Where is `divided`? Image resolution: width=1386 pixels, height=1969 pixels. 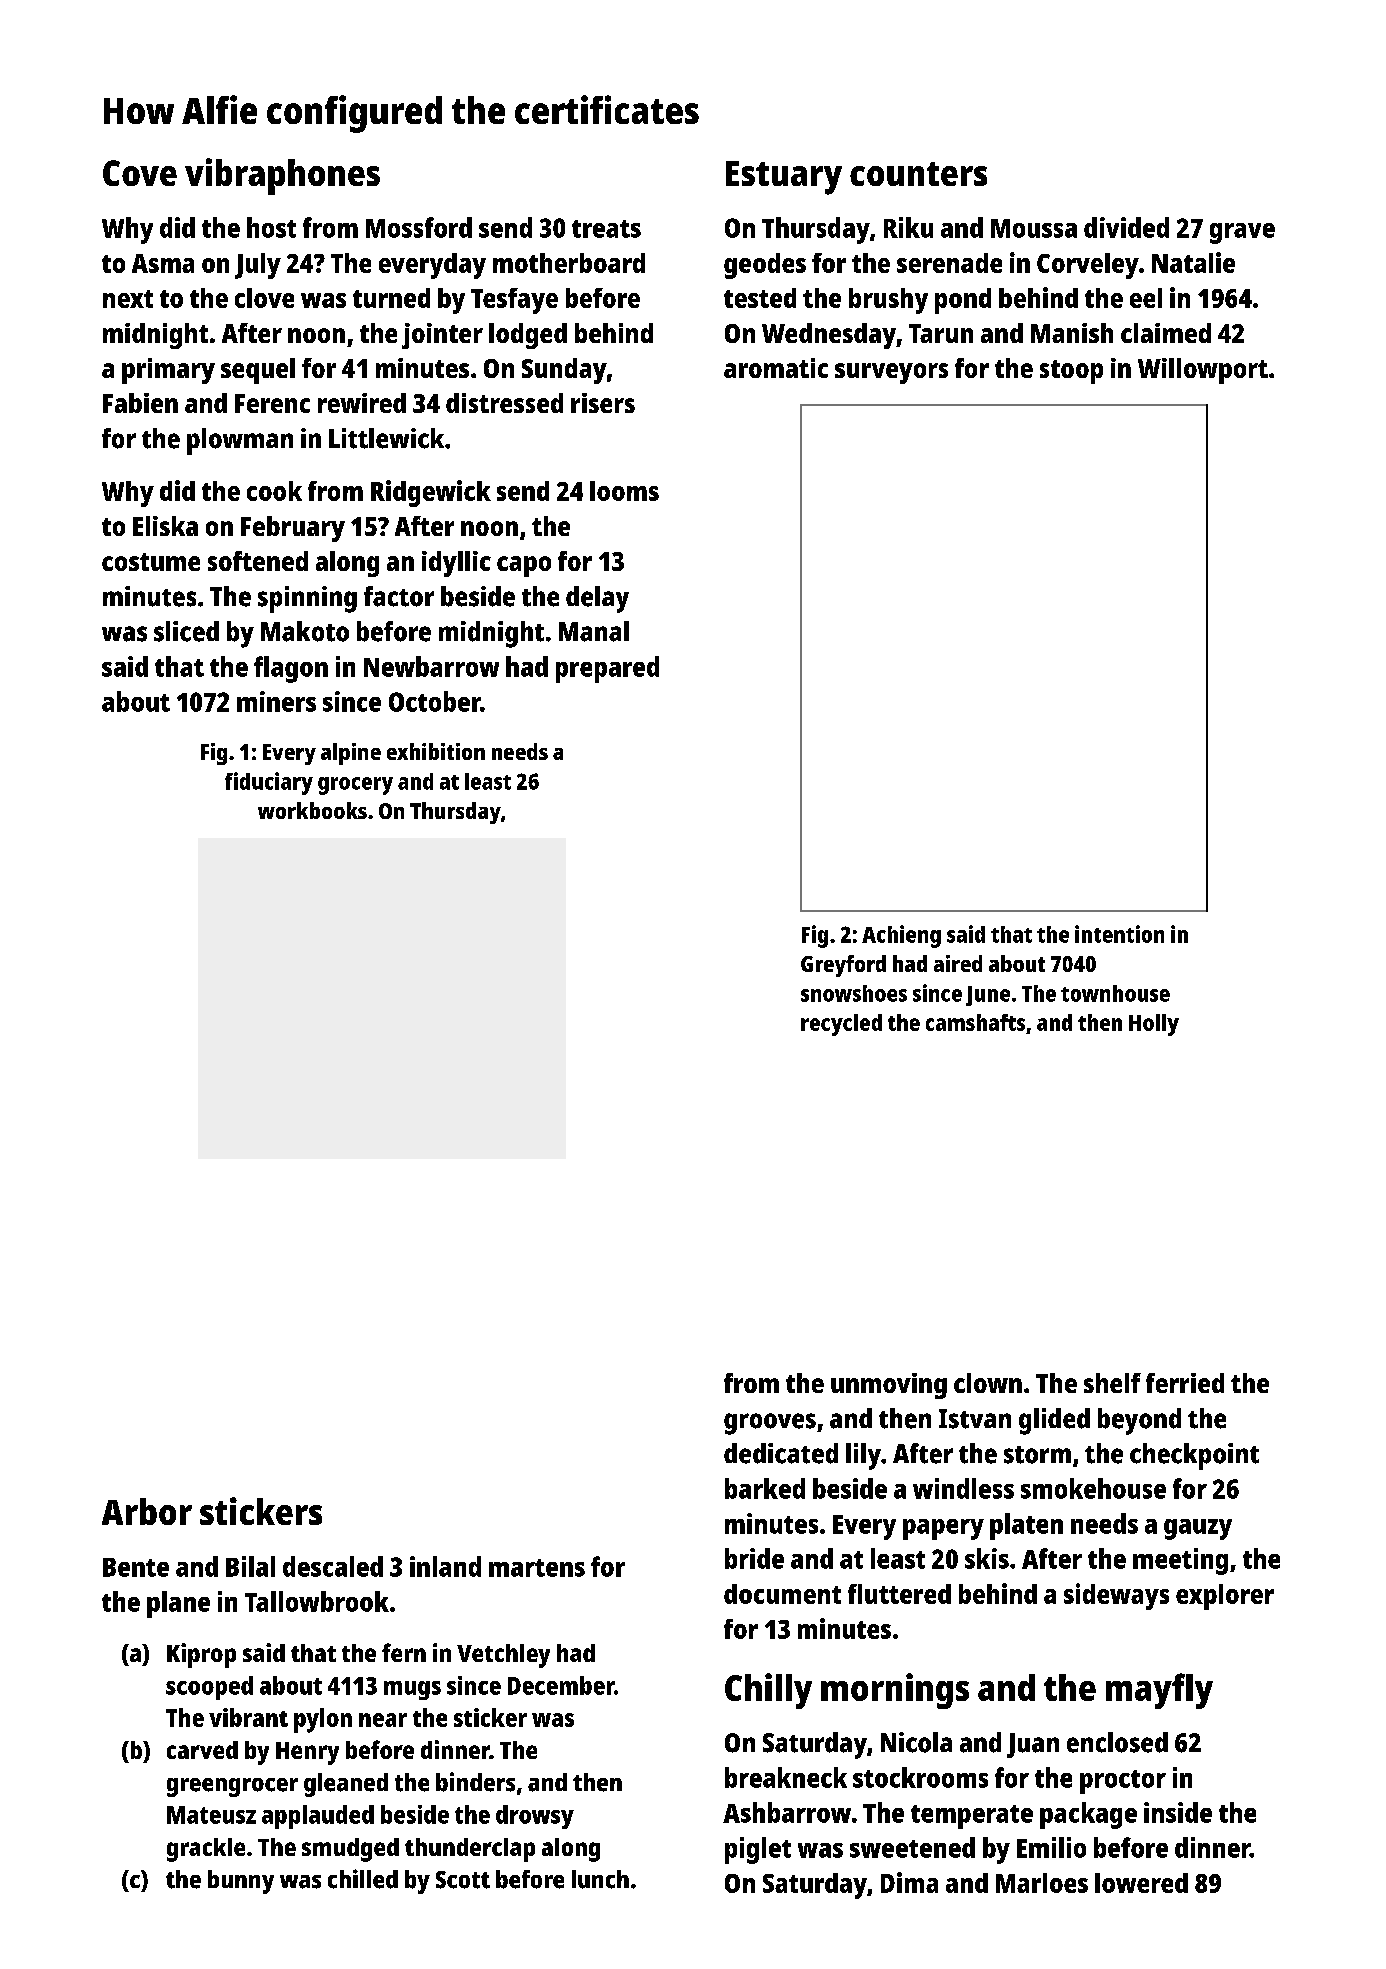 divided is located at coordinates (1126, 227).
